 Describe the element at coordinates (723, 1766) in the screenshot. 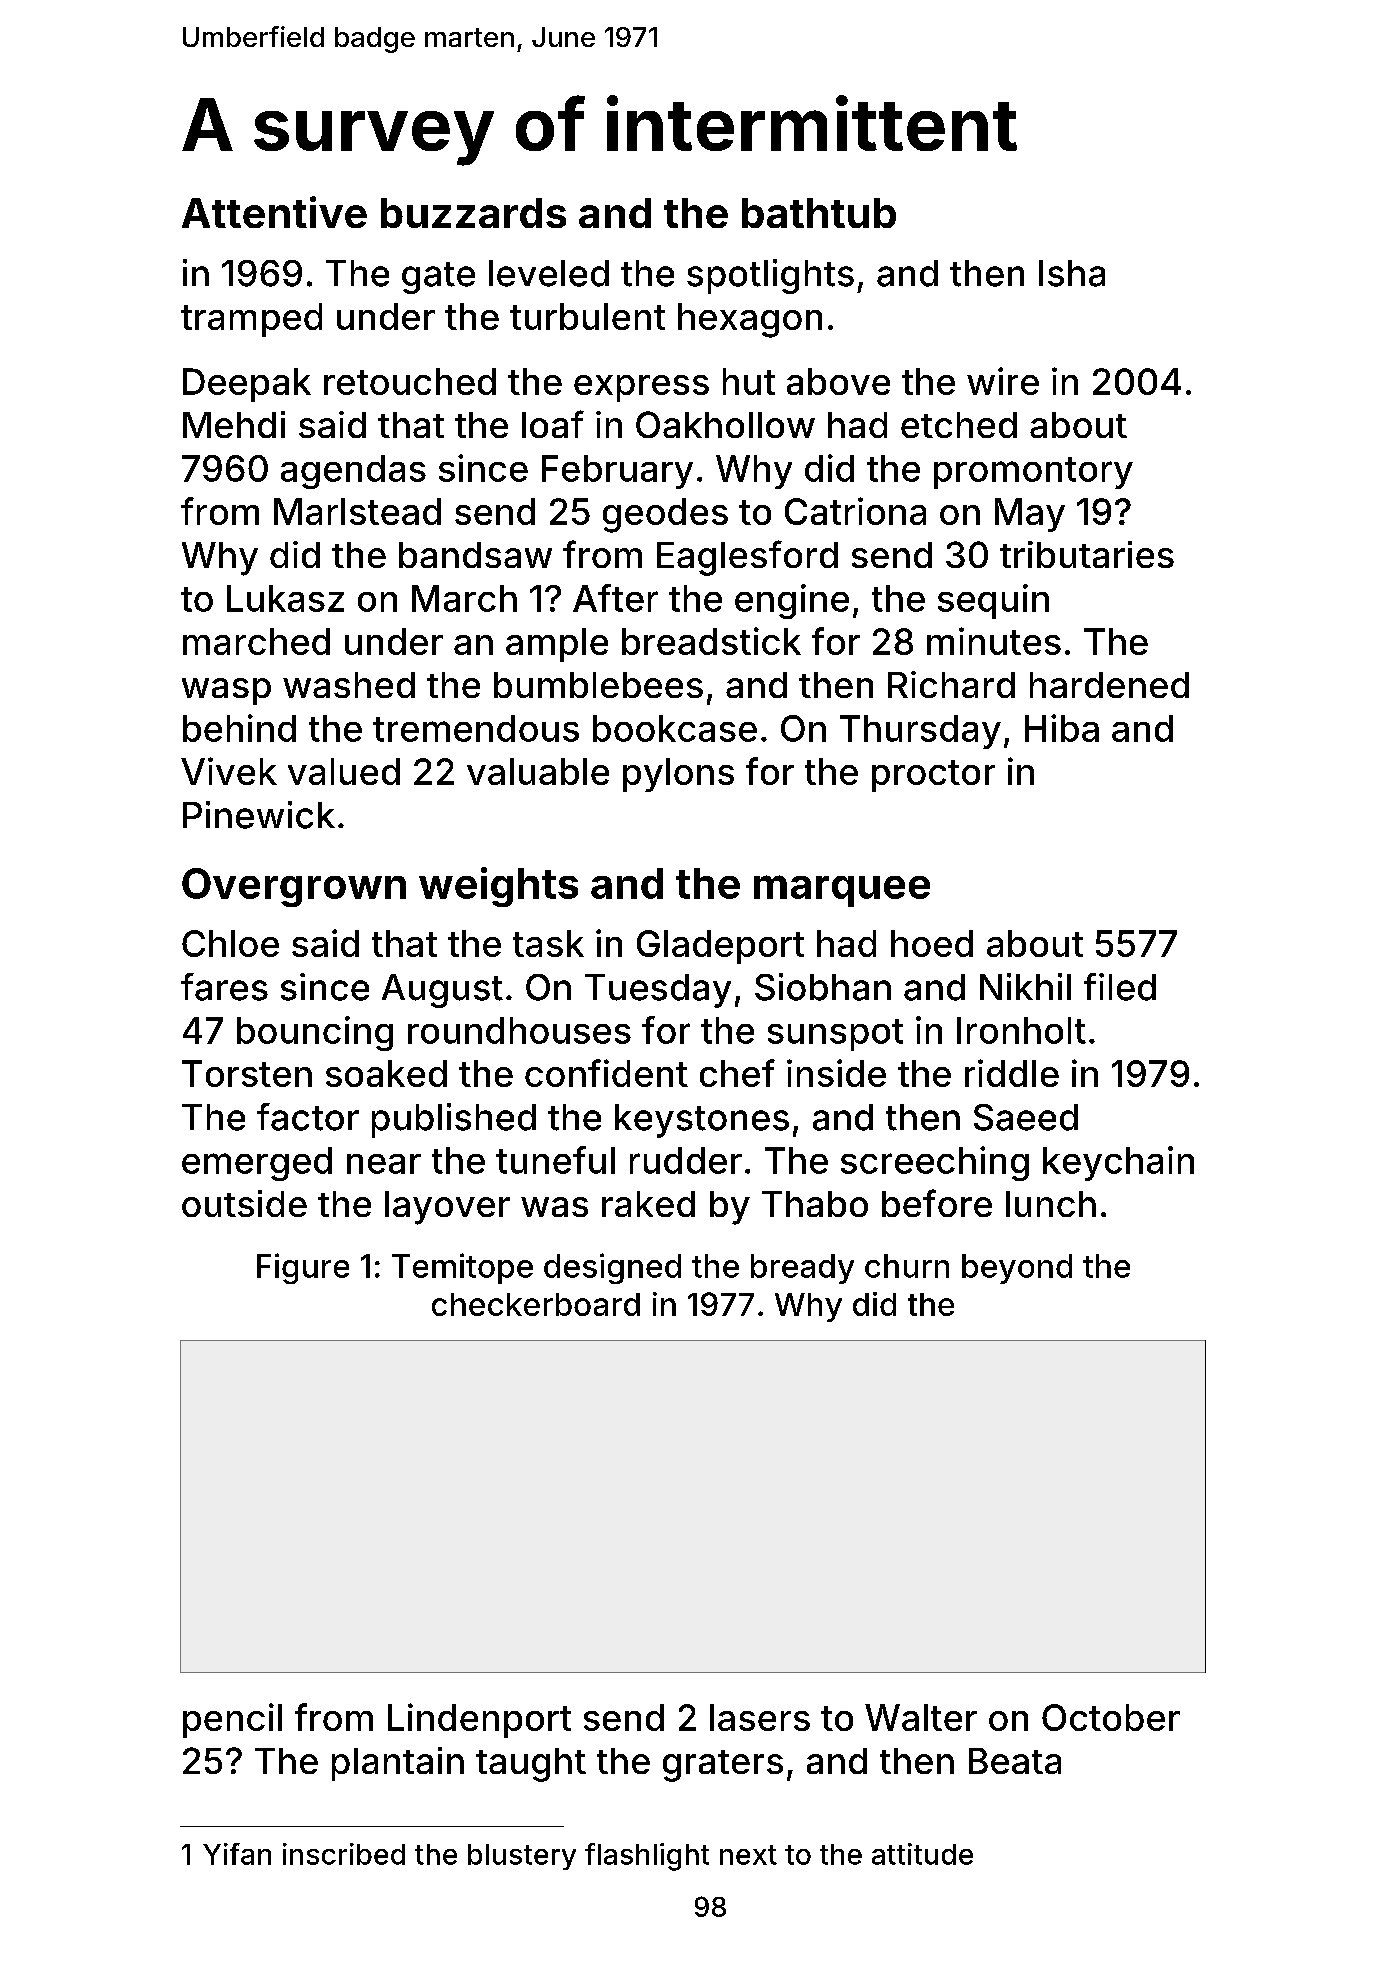

I see `graters` at that location.
